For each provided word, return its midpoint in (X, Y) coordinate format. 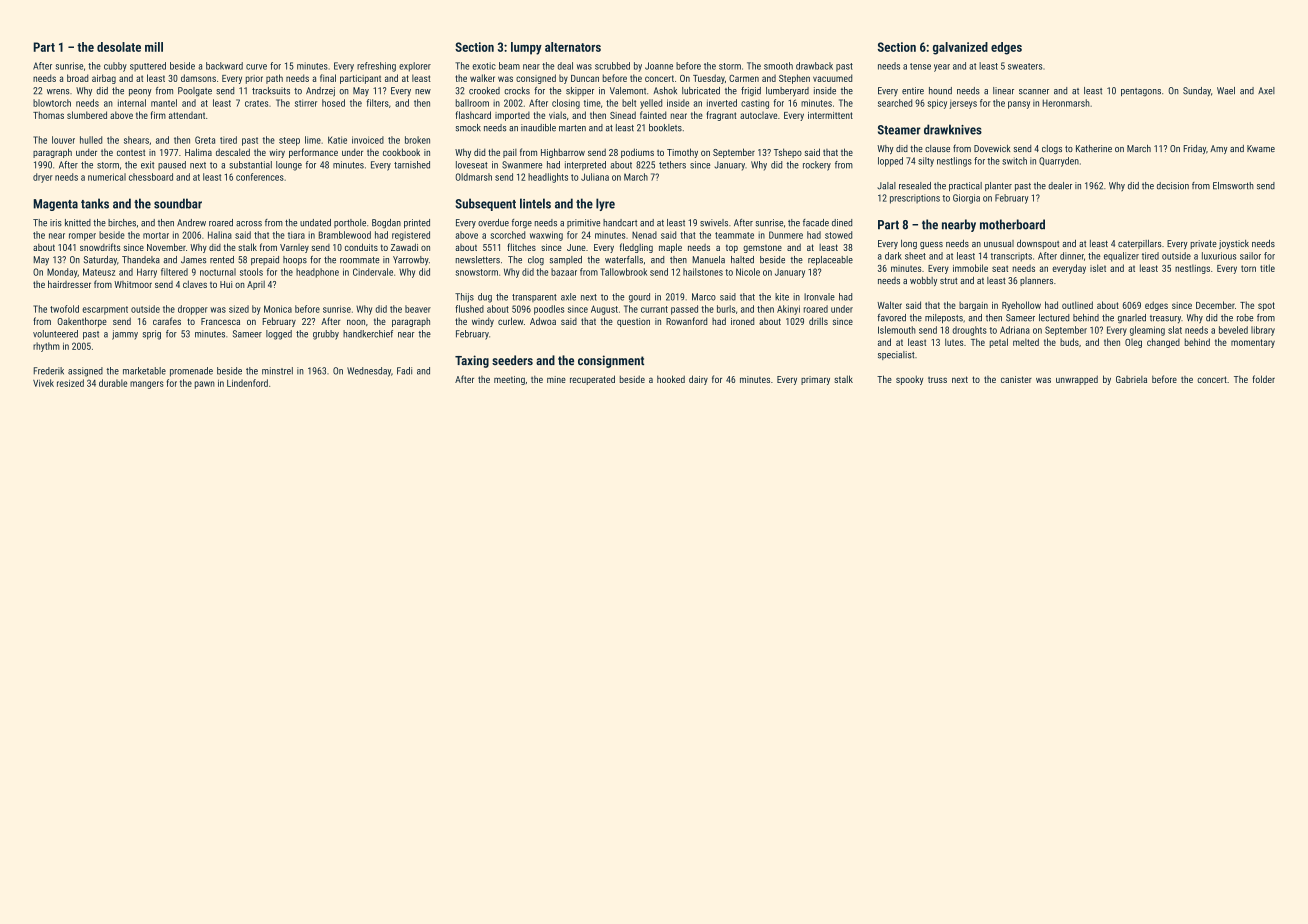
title (1267, 268)
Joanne (659, 66)
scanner (1034, 92)
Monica (278, 309)
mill (154, 47)
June (576, 247)
